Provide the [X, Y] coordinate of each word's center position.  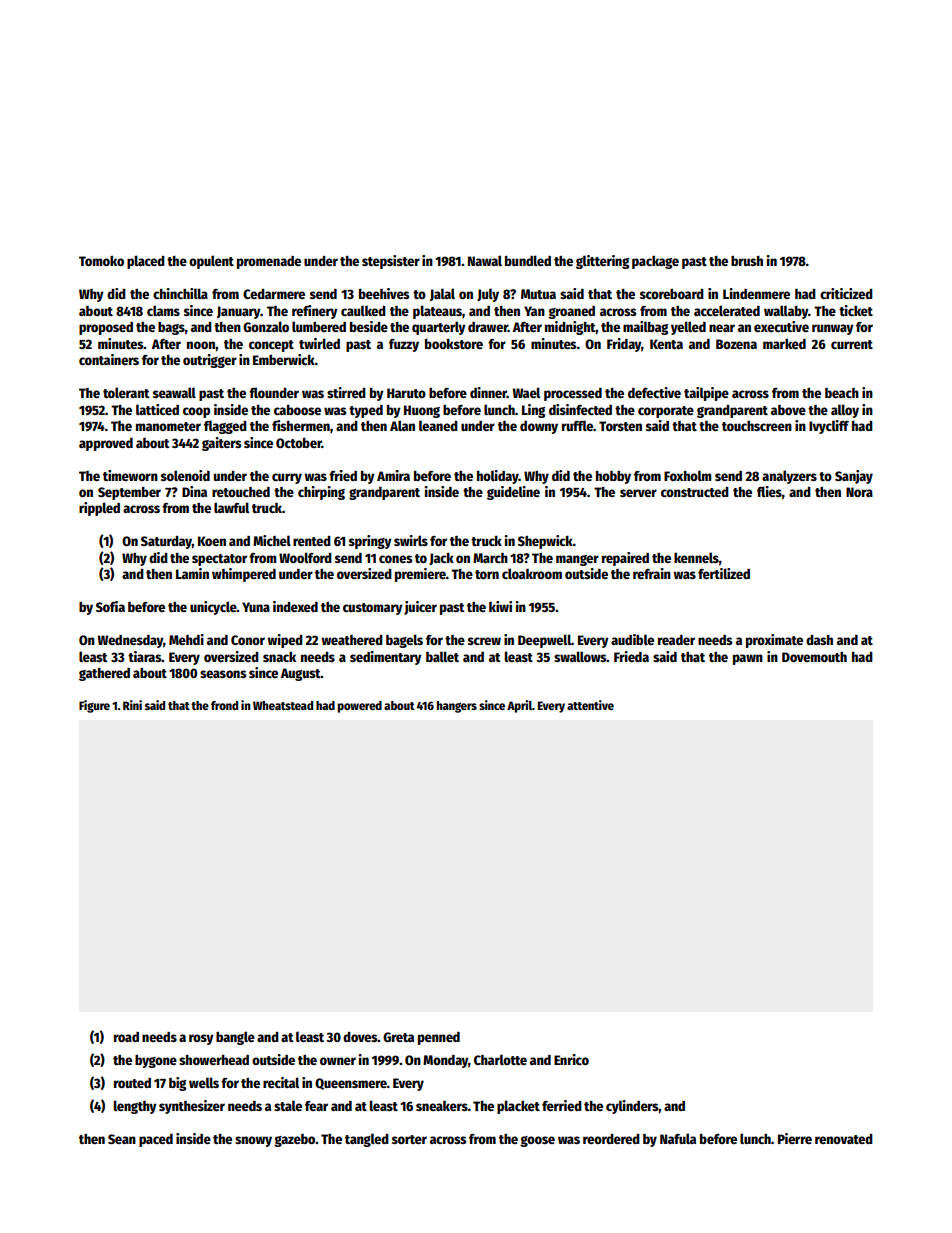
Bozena [736, 344]
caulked [363, 310]
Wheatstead [283, 705]
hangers [457, 707]
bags [171, 328]
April [519, 706]
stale [288, 1105]
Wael [526, 392]
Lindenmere [756, 293]
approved [106, 444]
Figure [94, 706]
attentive [590, 705]
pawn [748, 659]
